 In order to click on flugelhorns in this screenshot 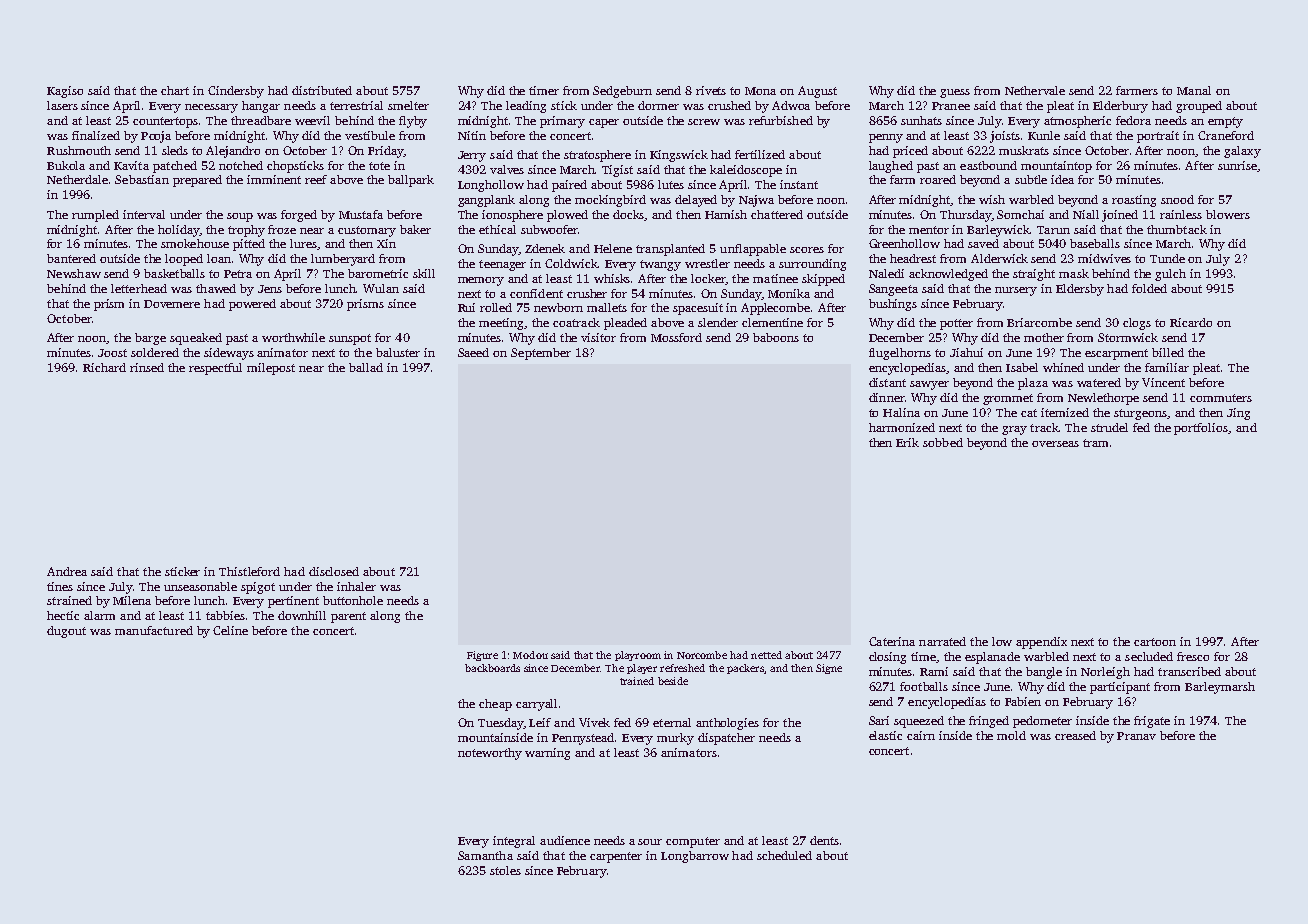, I will do `click(900, 354)`.
